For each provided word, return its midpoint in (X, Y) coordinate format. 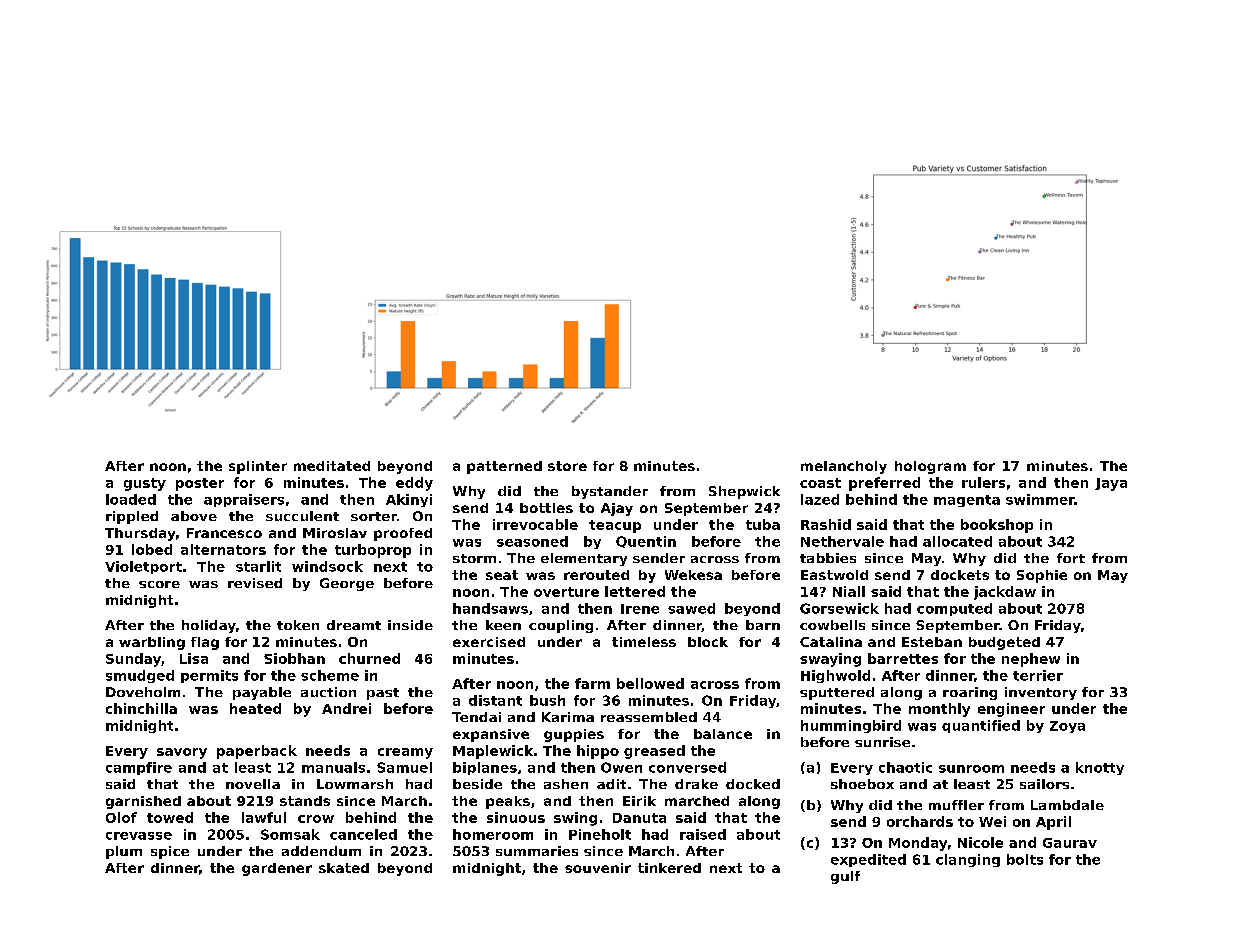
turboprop (373, 551)
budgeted (1004, 643)
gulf (845, 877)
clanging (968, 860)
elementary (584, 559)
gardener (277, 869)
